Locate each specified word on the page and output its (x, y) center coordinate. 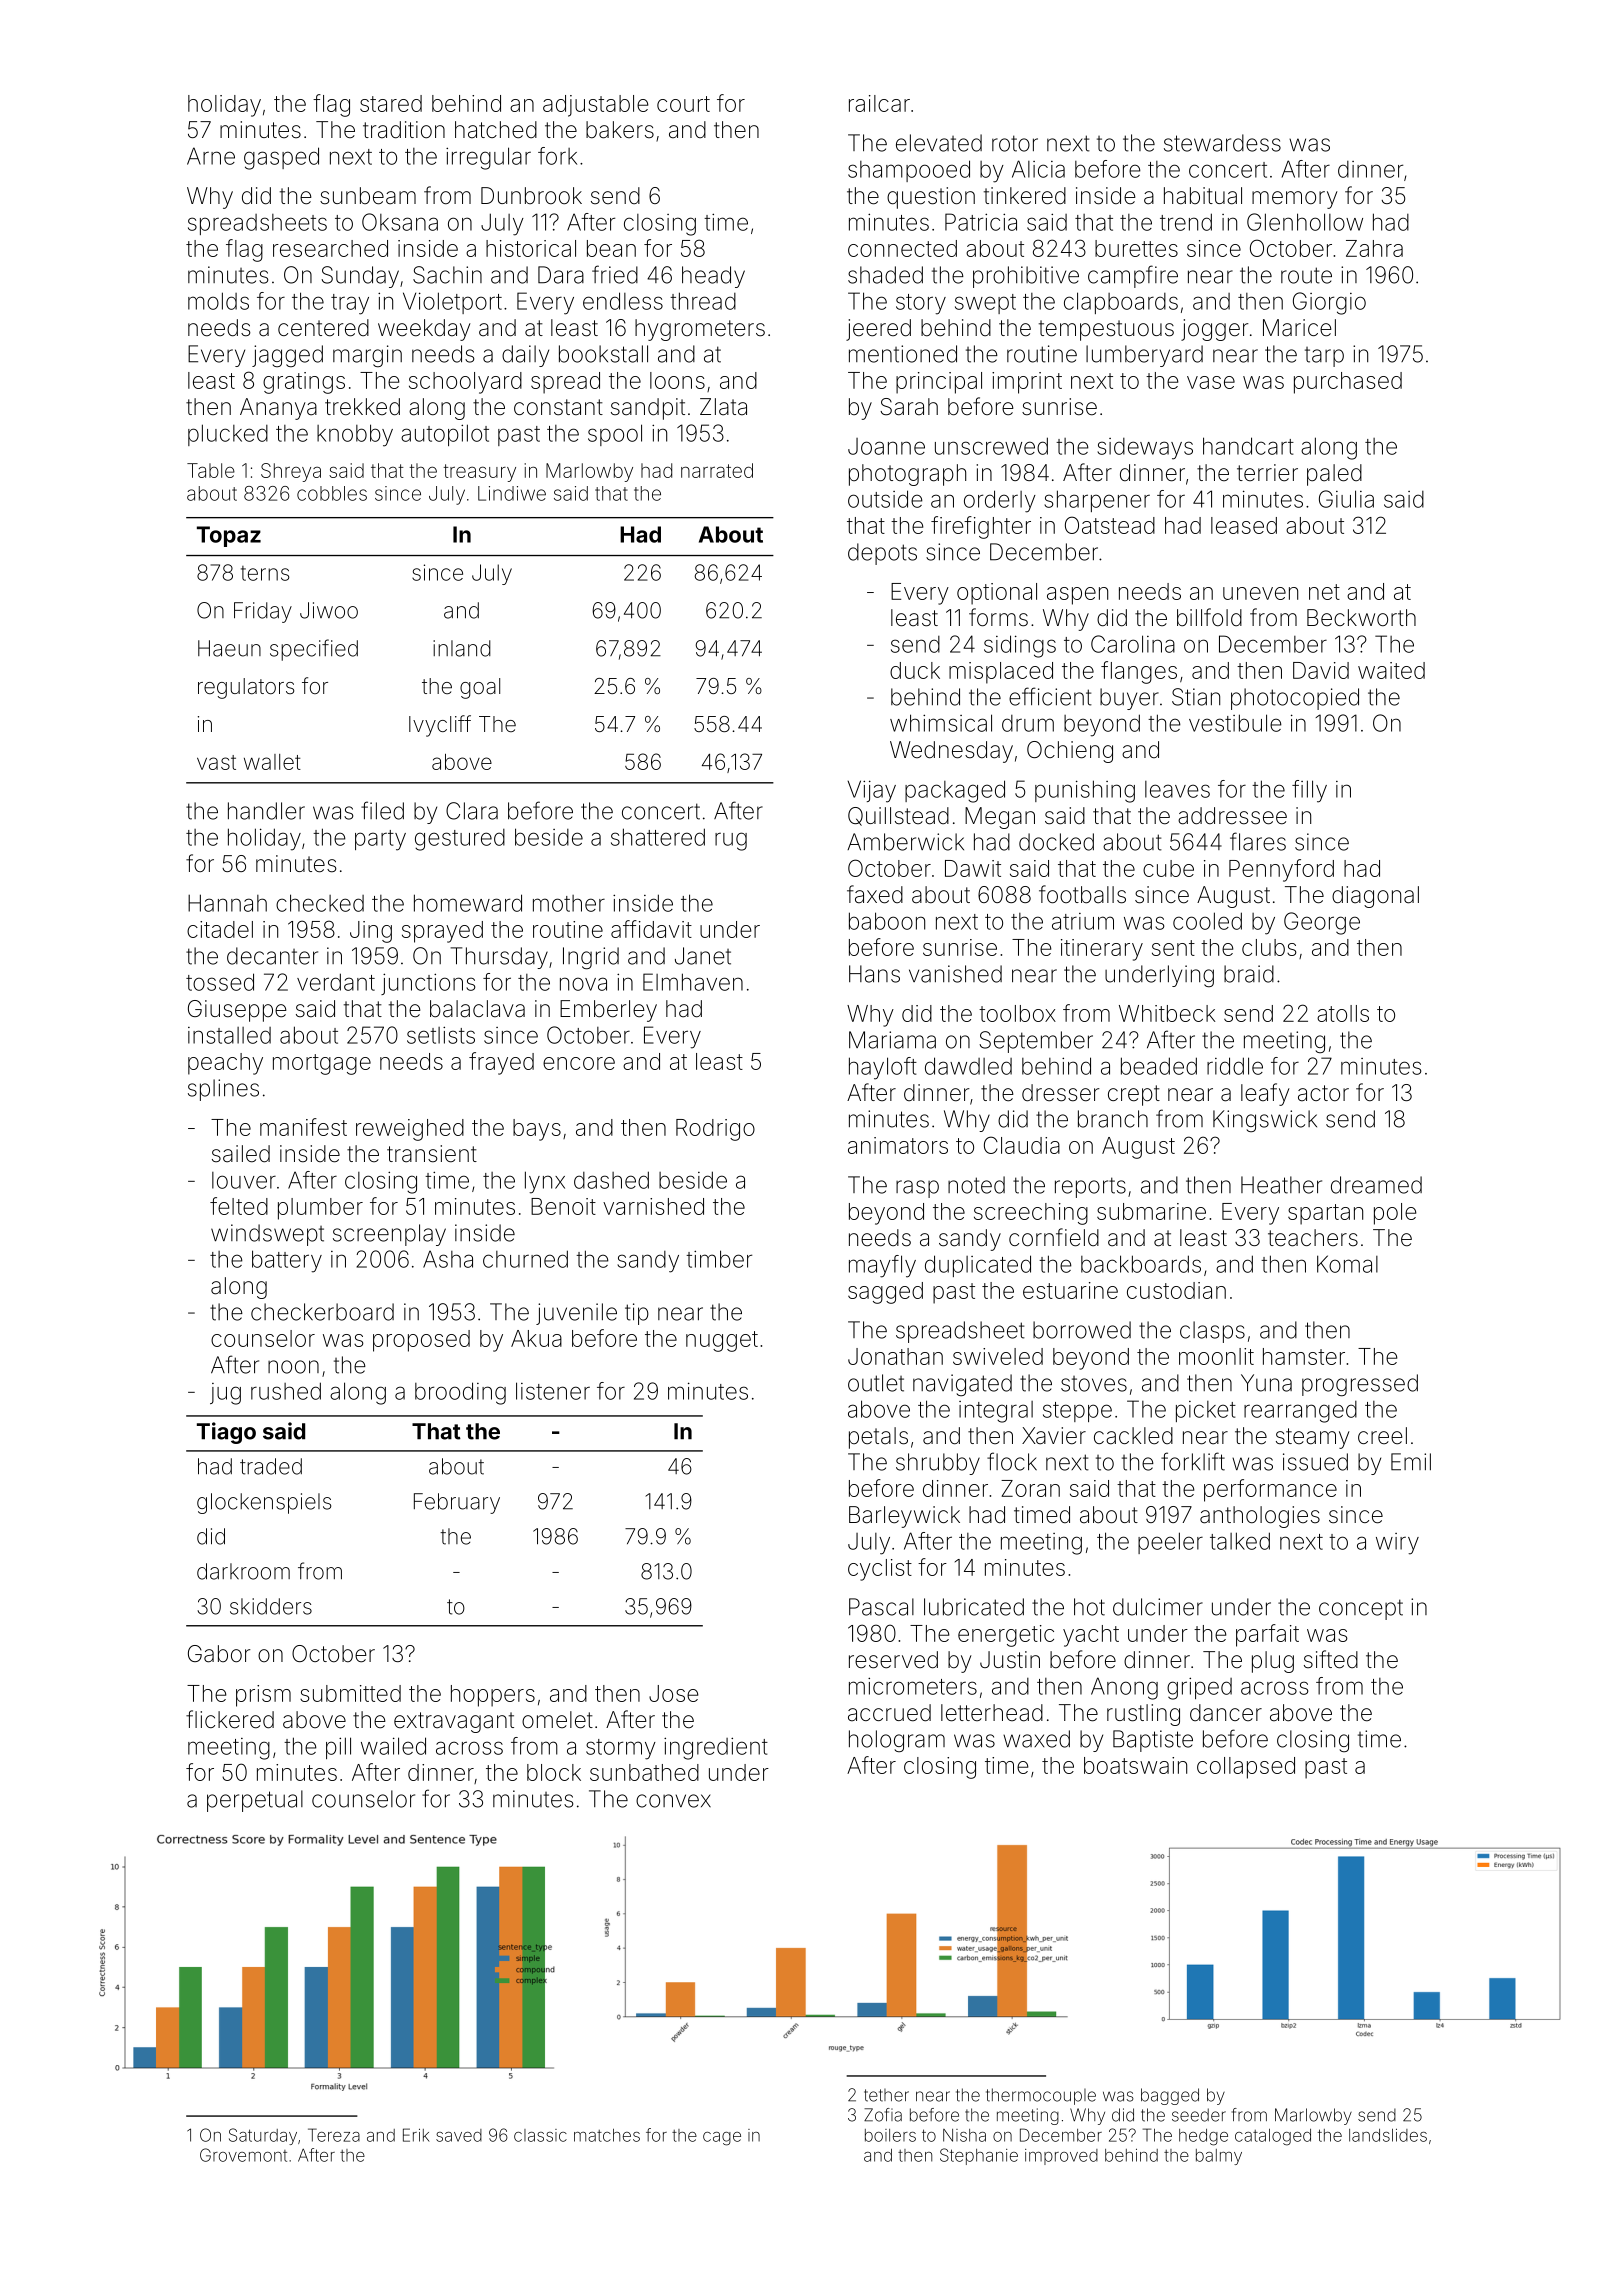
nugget (722, 1341)
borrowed (1082, 1330)
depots (882, 554)
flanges (1139, 672)
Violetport (452, 303)
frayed (501, 1063)
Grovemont (243, 2155)
